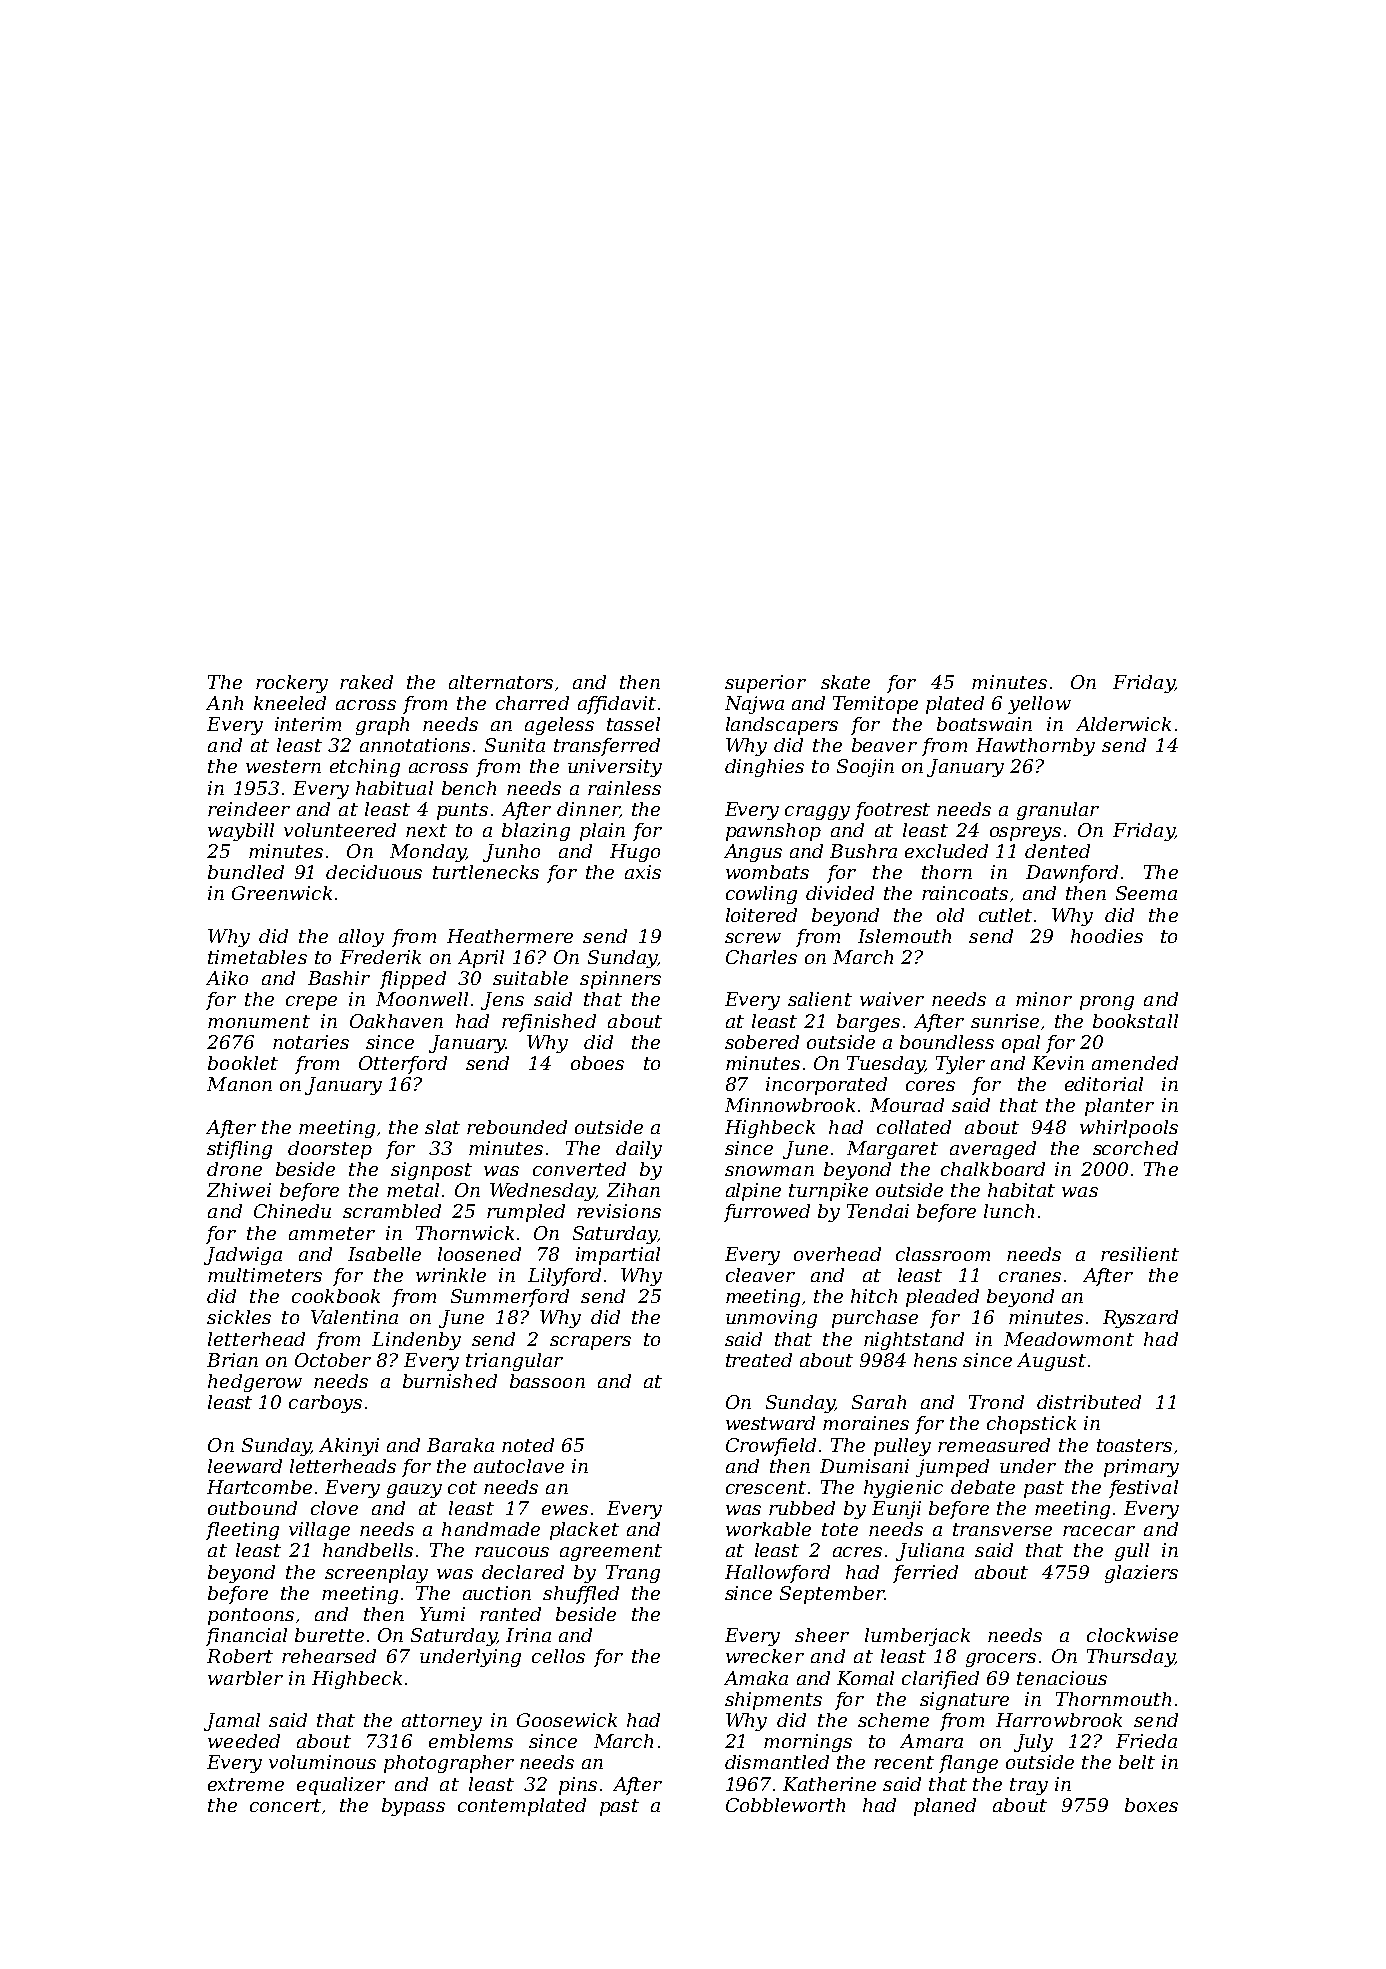  What do you see at coordinates (1140, 1254) in the screenshot?
I see `resilient` at bounding box center [1140, 1254].
